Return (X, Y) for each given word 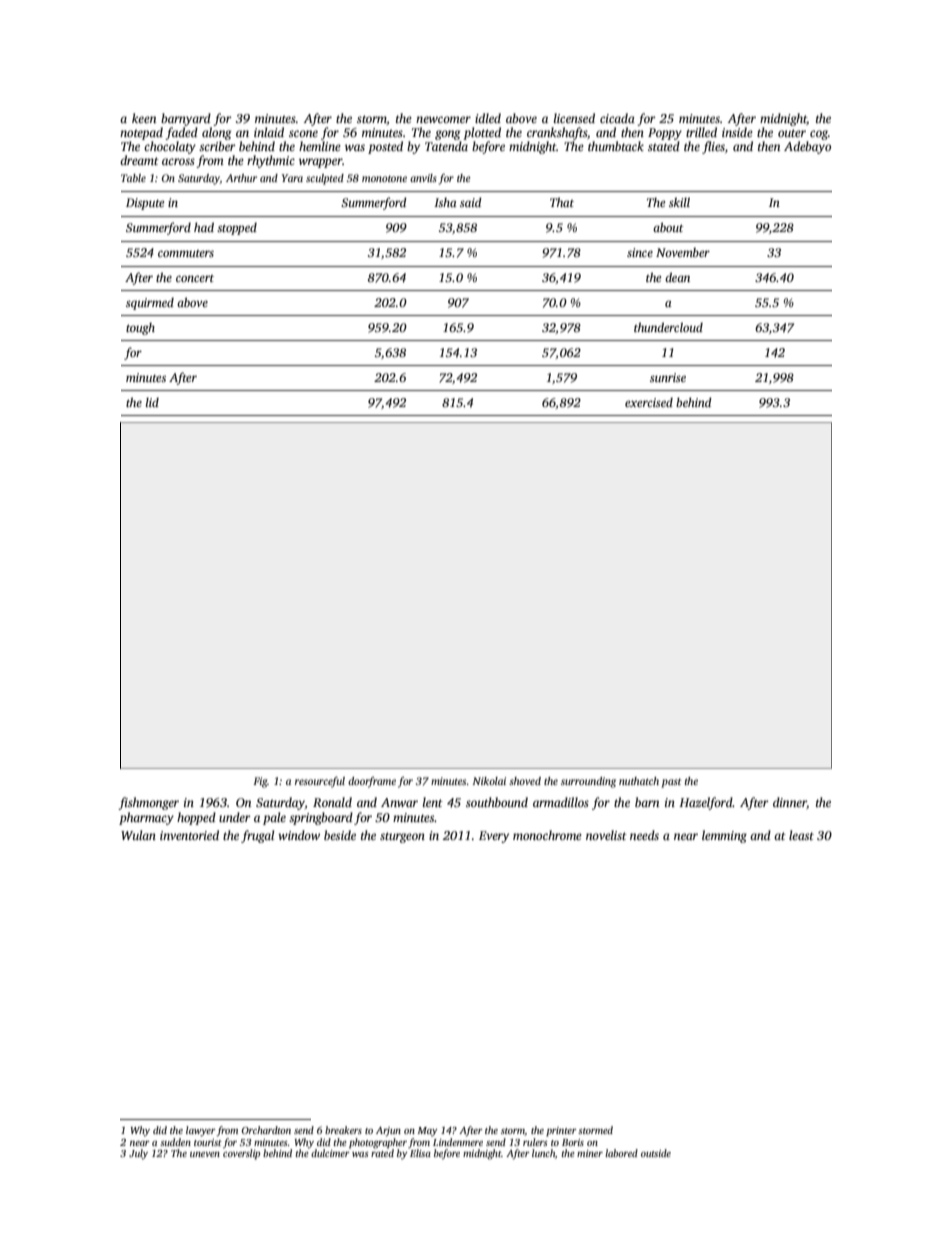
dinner (790, 803)
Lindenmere (458, 1142)
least (801, 835)
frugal (257, 836)
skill (679, 202)
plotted (482, 133)
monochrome (547, 835)
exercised (649, 402)
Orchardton (266, 1130)
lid (152, 402)
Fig (260, 782)
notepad (141, 133)
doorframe (372, 782)
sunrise (668, 377)
